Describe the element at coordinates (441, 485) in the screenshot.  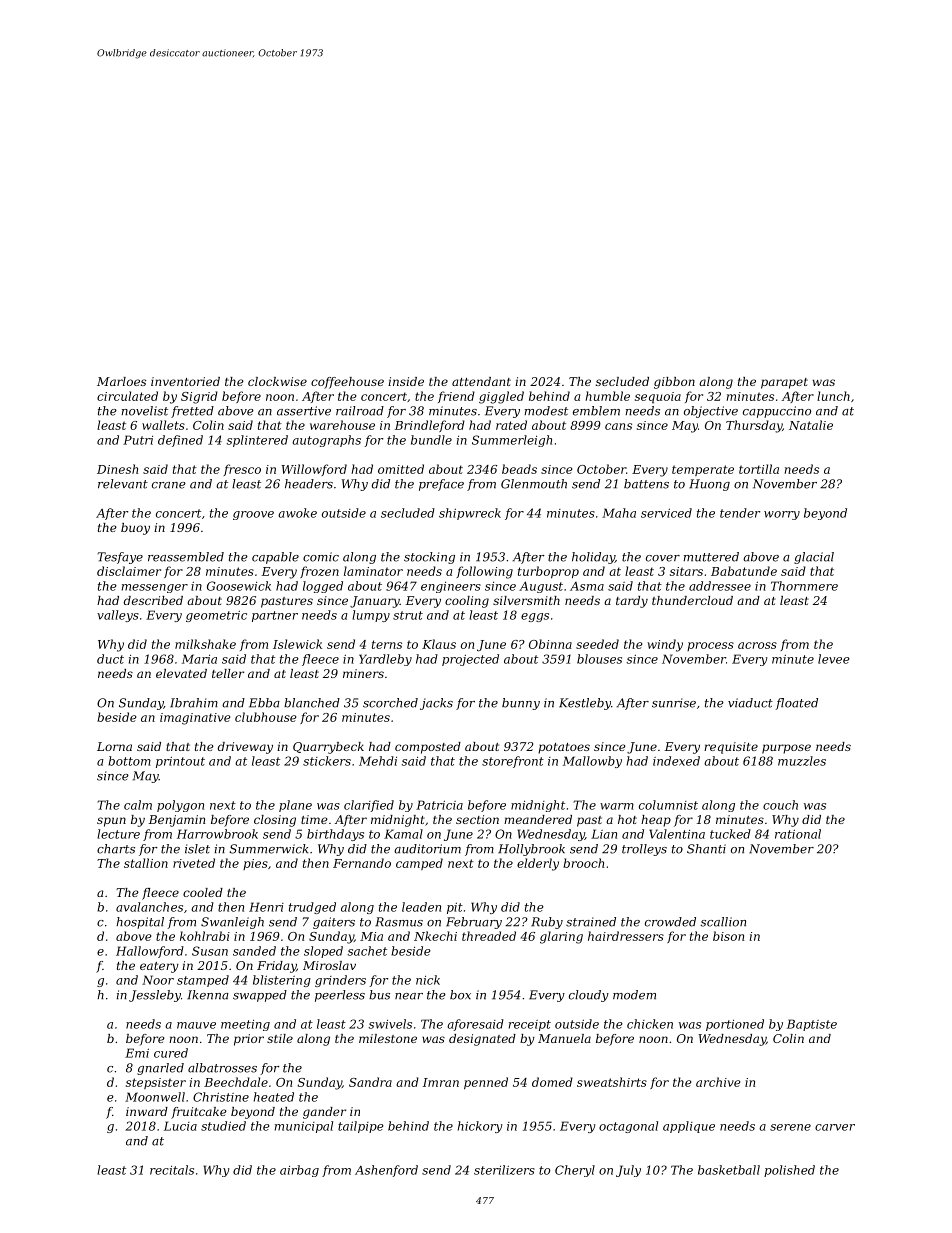
I see `preface` at that location.
